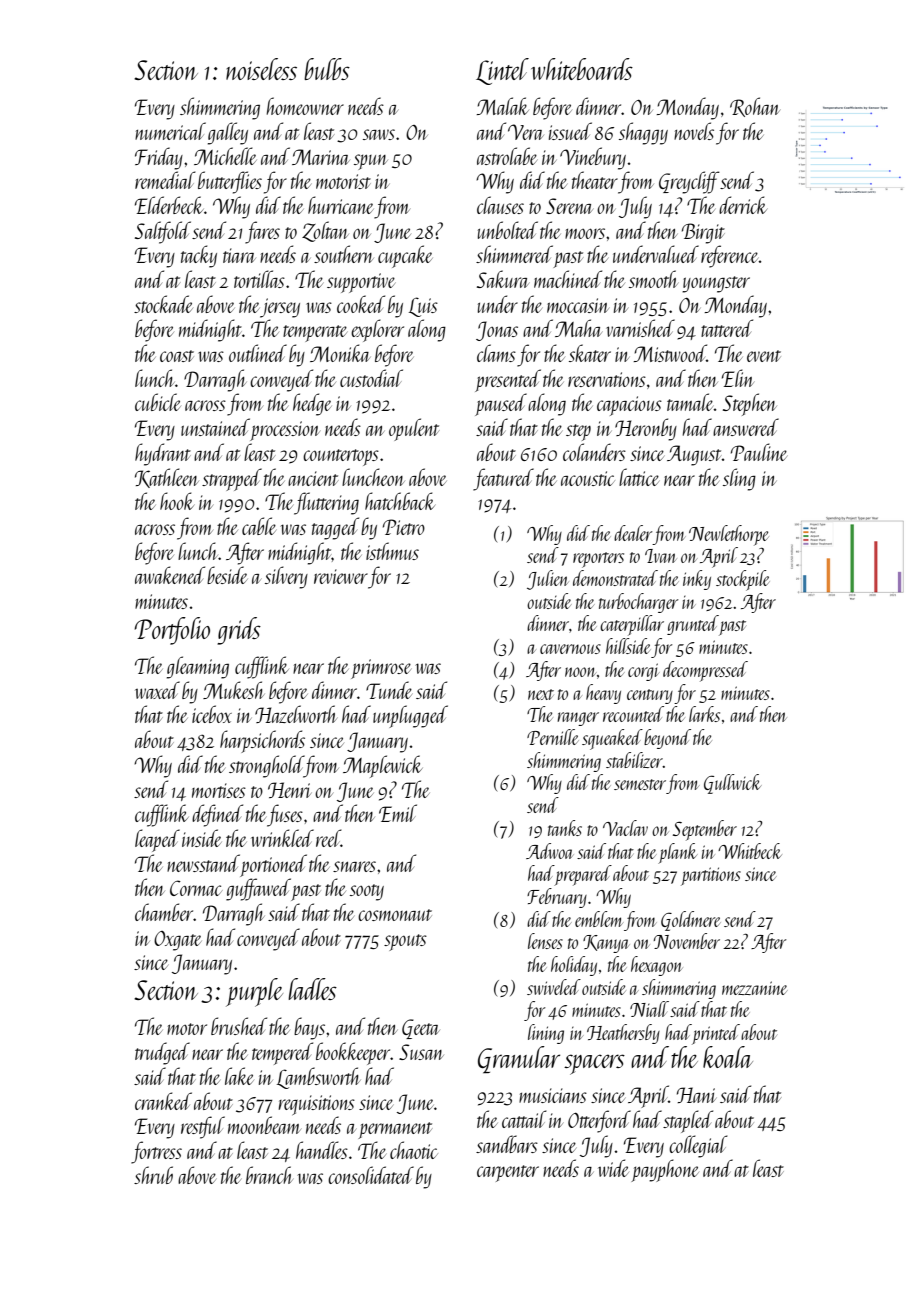 The width and height of the document is (924, 1314). Describe the element at coordinates (743, 205) in the document. I see `derrick` at that location.
